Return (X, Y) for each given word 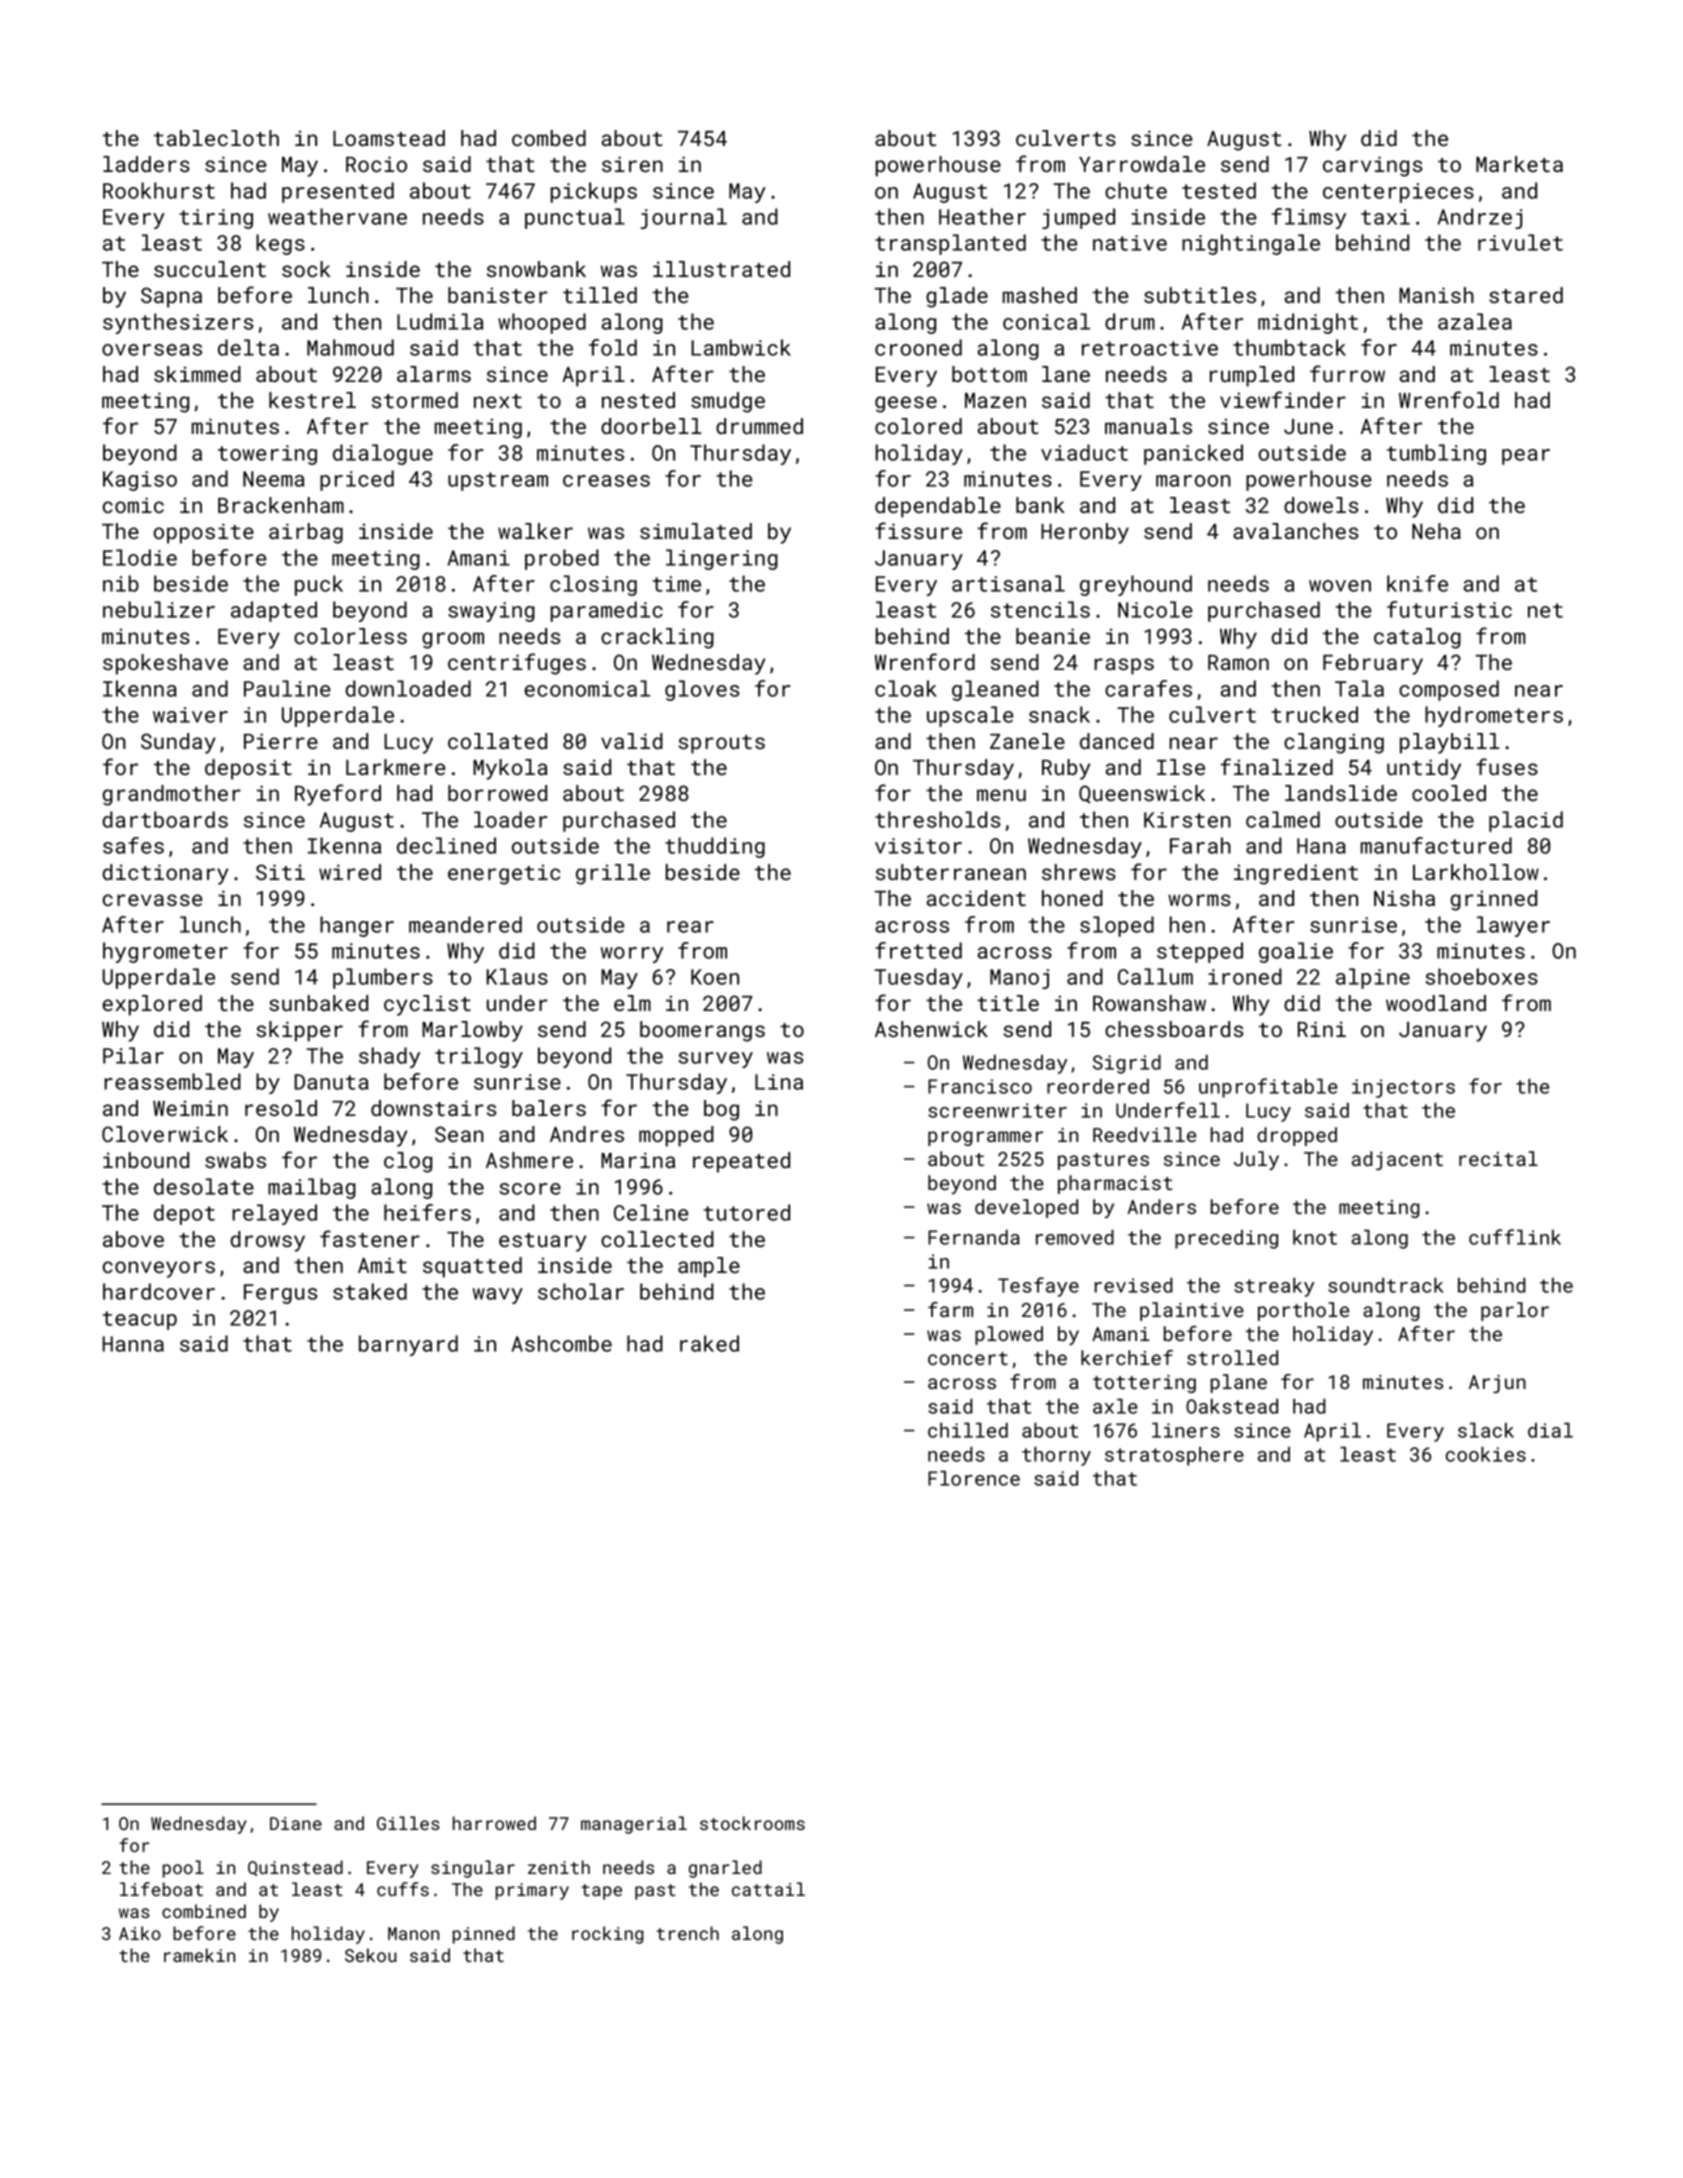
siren (632, 164)
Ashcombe (561, 1343)
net (1545, 610)
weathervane (337, 216)
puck (319, 585)
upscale (970, 716)
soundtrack (1385, 1285)
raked (709, 1343)
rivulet (1520, 242)
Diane (296, 1823)
